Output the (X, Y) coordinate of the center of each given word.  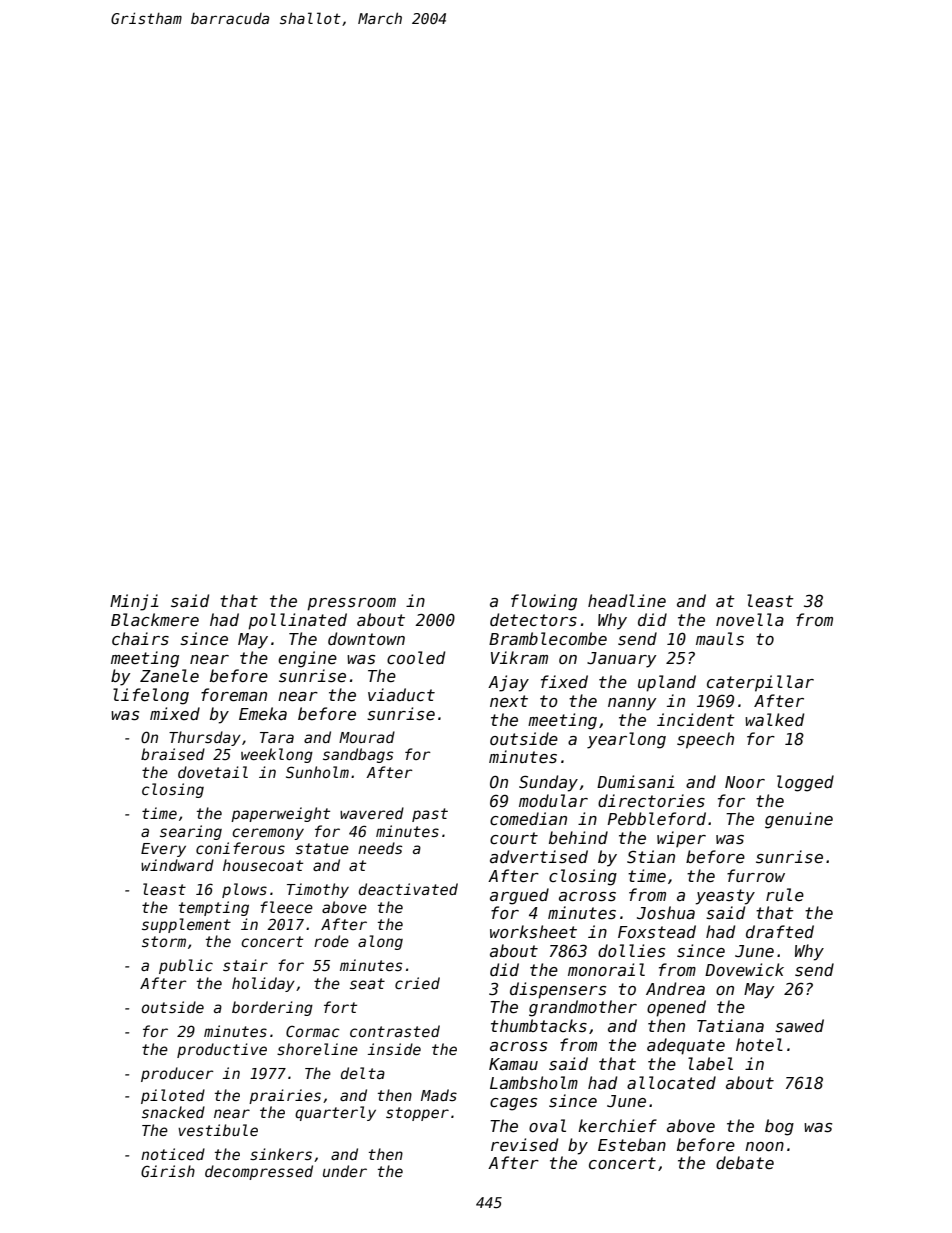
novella (750, 619)
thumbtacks (539, 1025)
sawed (799, 1026)
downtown (366, 638)
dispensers (558, 990)
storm (164, 941)
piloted (173, 1096)
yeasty (725, 897)
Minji (134, 602)
